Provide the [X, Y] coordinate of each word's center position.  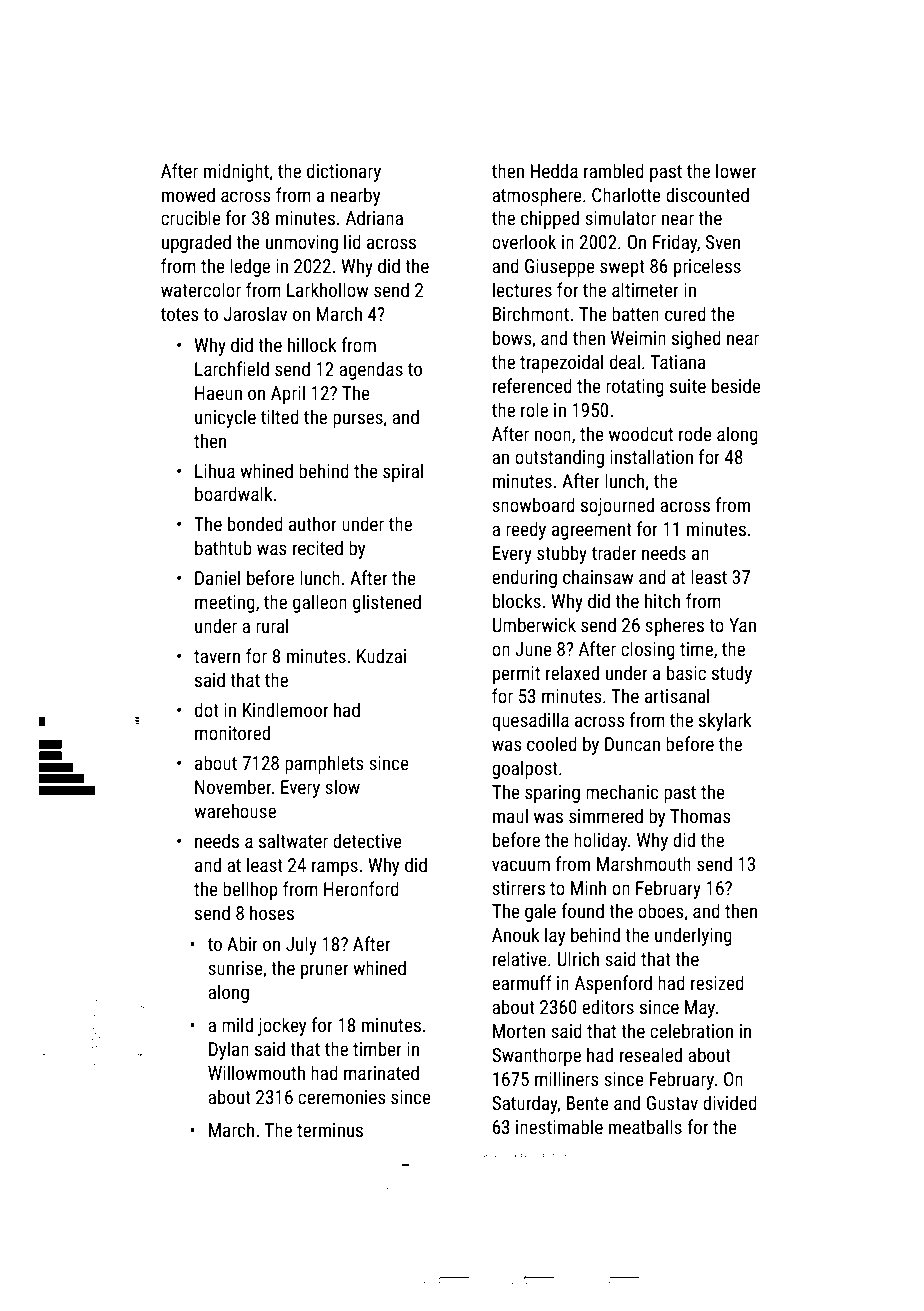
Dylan [229, 1050]
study [732, 674]
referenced [532, 385]
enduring [524, 578]
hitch [662, 600]
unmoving [302, 244]
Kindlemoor [285, 709]
